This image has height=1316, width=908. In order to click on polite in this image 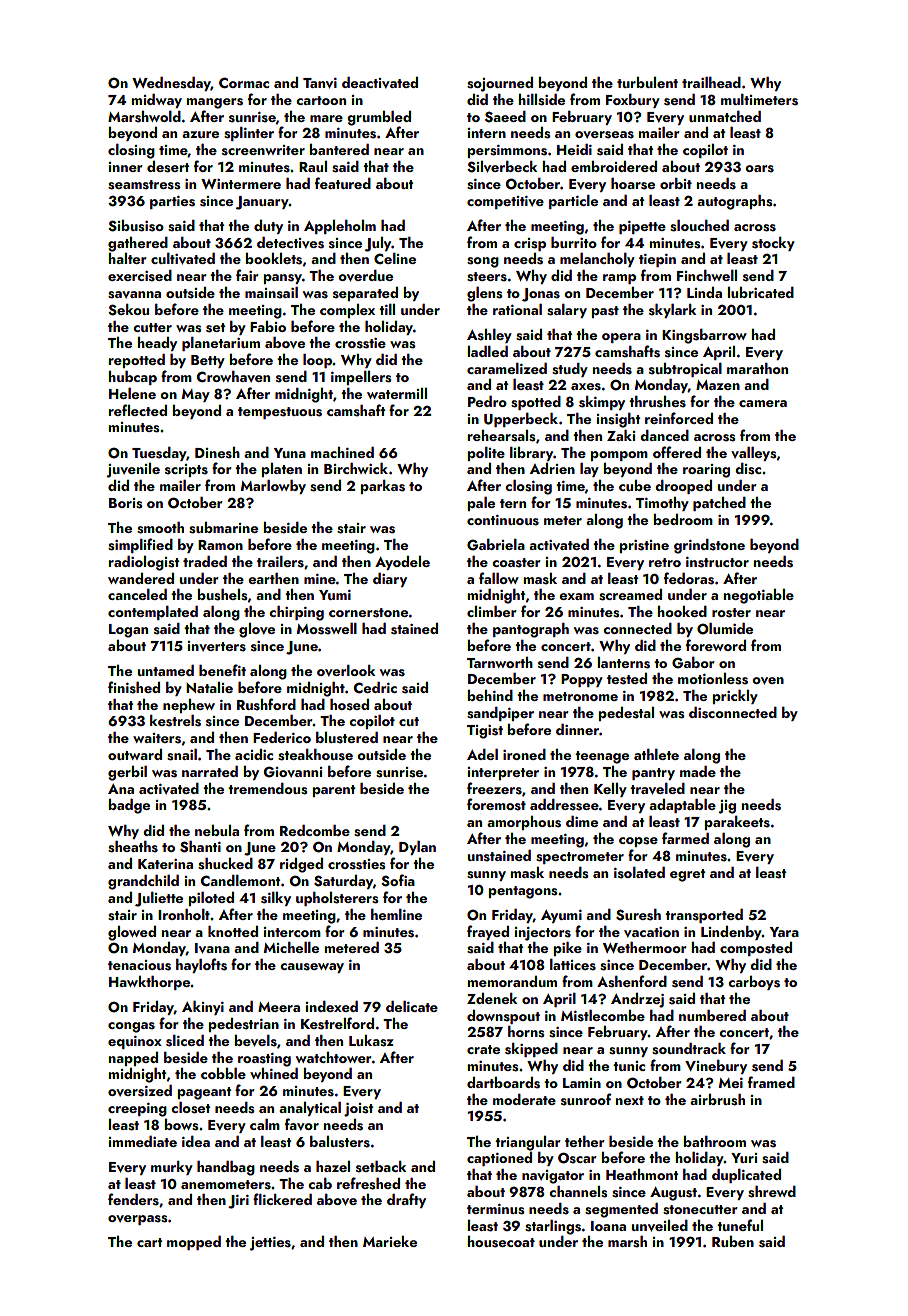, I will do `click(486, 454)`.
